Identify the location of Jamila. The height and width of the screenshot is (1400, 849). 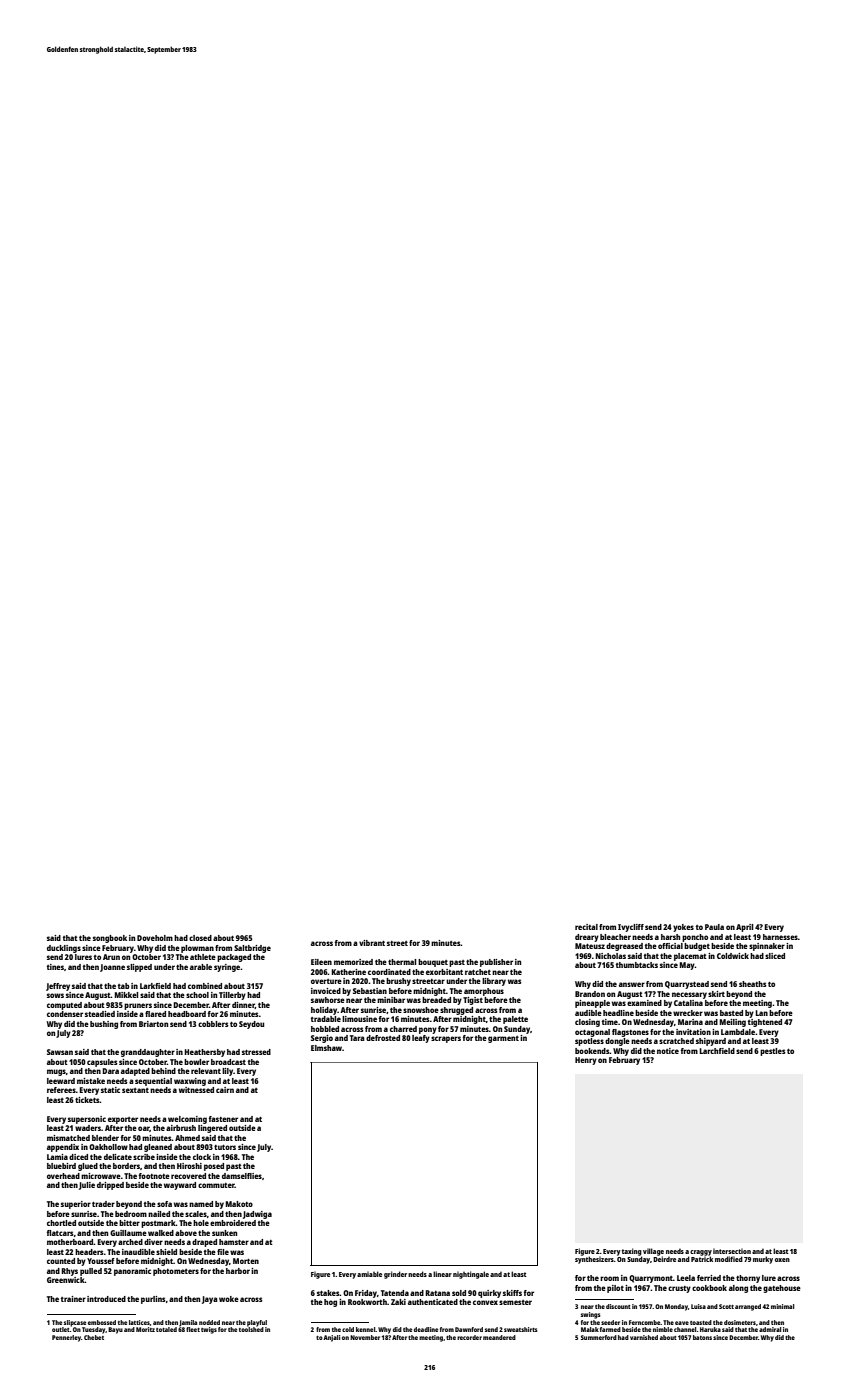
(188, 1323).
